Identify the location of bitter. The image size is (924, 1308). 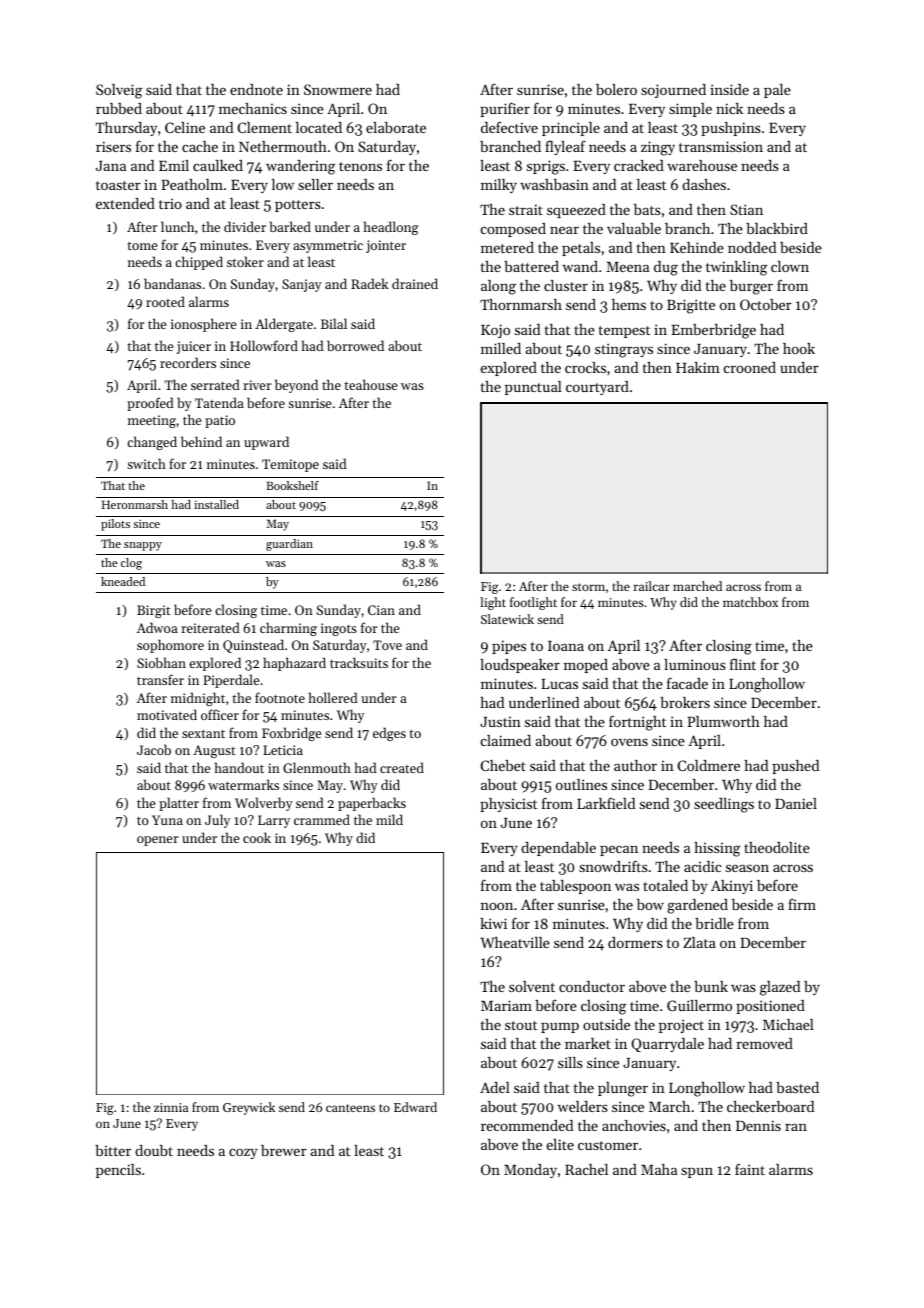
(113, 1150).
